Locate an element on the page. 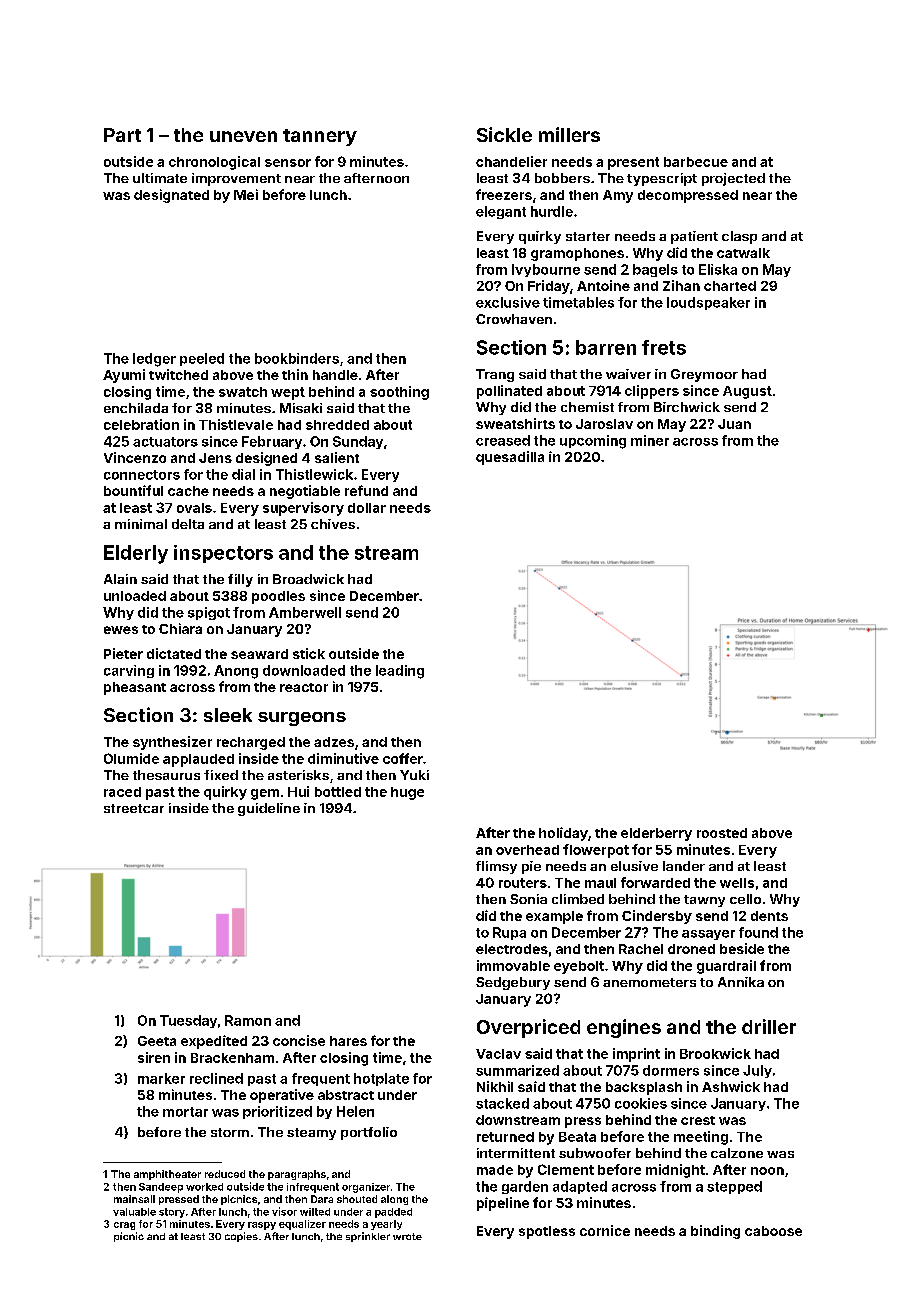 The image size is (908, 1316). Broadwick is located at coordinates (308, 579).
